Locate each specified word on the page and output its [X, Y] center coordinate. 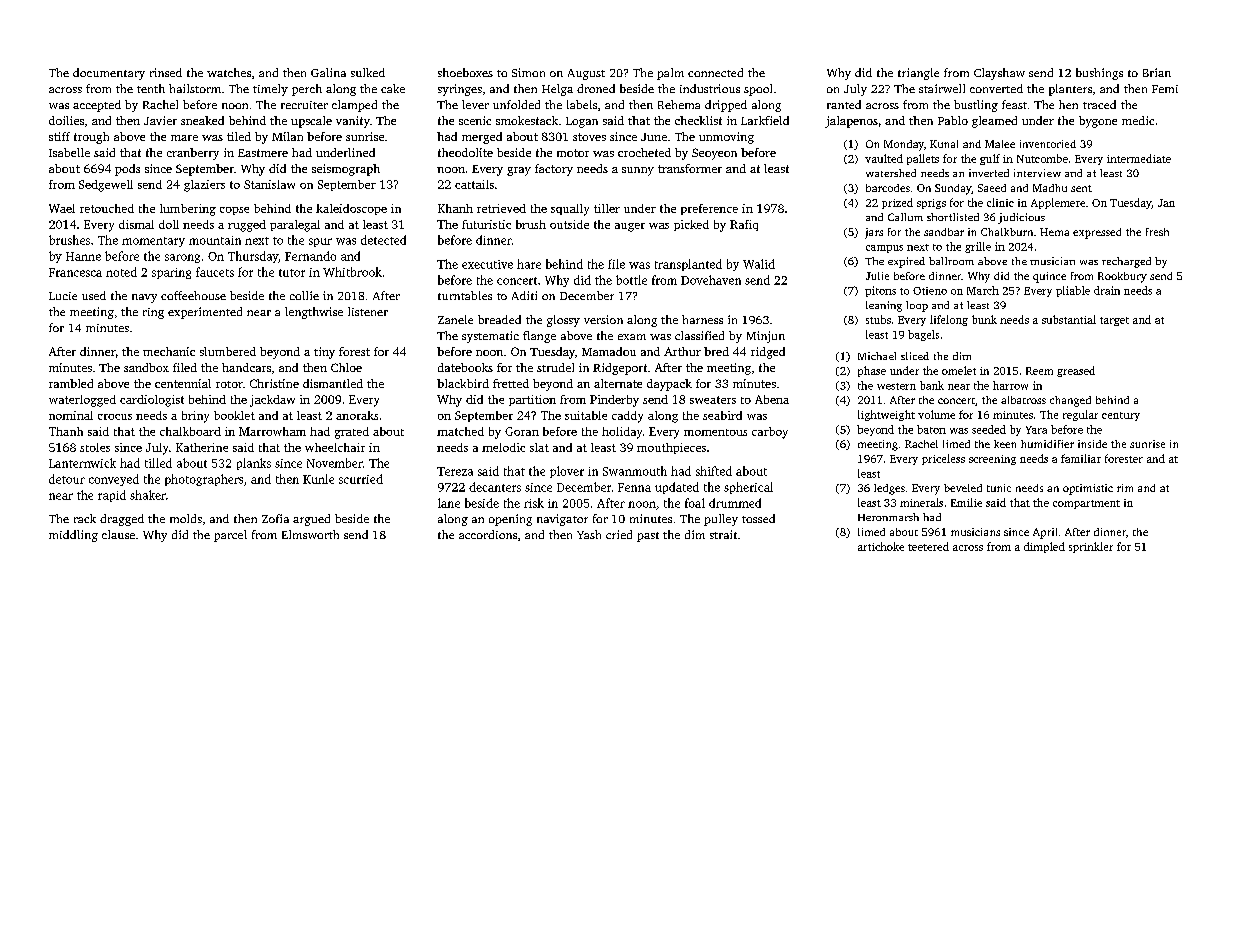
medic [1138, 120]
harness [702, 319]
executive [487, 264]
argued [311, 520]
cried [619, 534]
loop [917, 306]
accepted [97, 106]
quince [1049, 277]
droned [596, 88]
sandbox [146, 367]
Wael [62, 208]
